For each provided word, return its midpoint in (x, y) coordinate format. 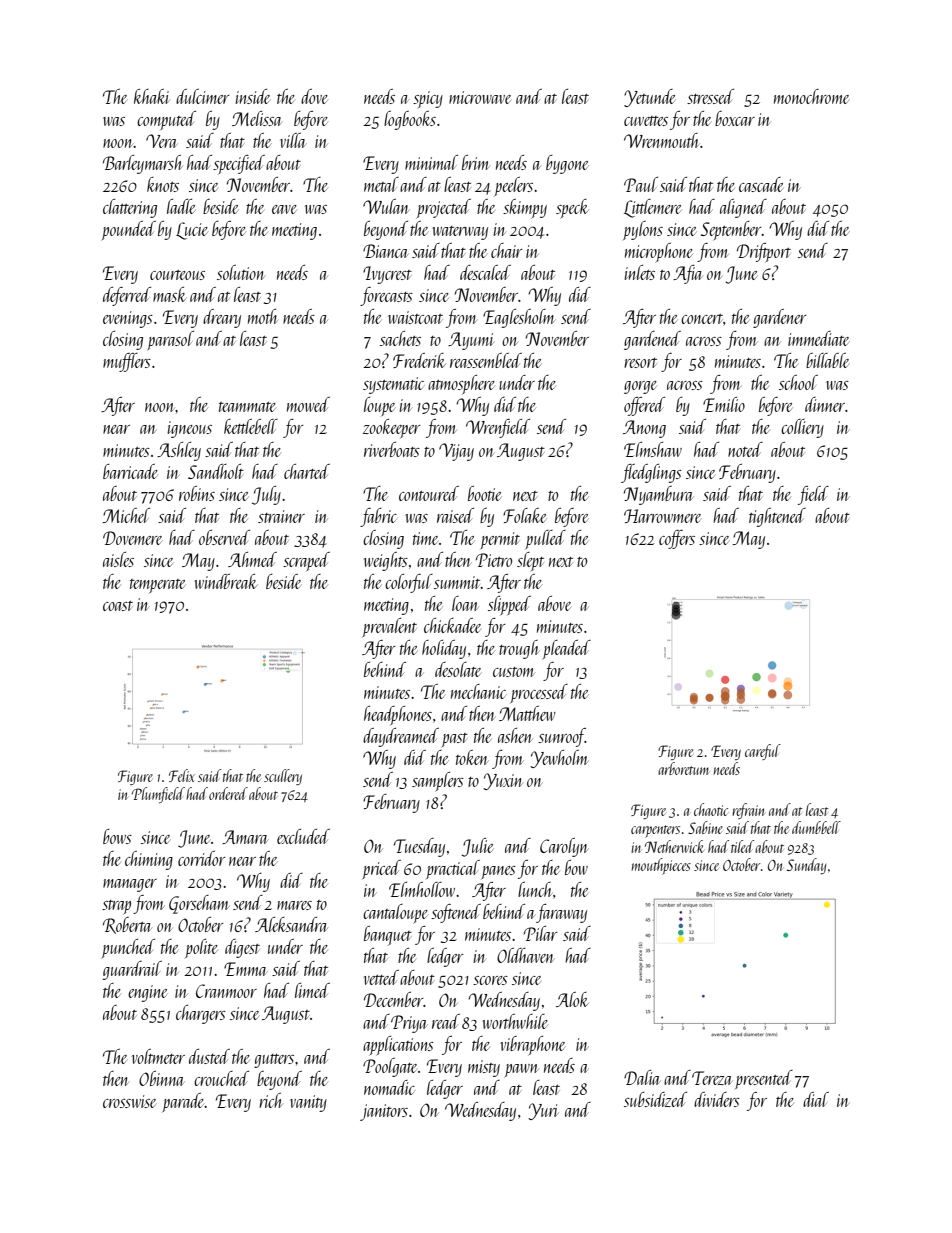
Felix (182, 775)
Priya (409, 1024)
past (454, 740)
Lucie (192, 231)
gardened (652, 340)
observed (224, 537)
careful (763, 752)
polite (201, 948)
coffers (677, 539)
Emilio (724, 404)
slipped (509, 605)
